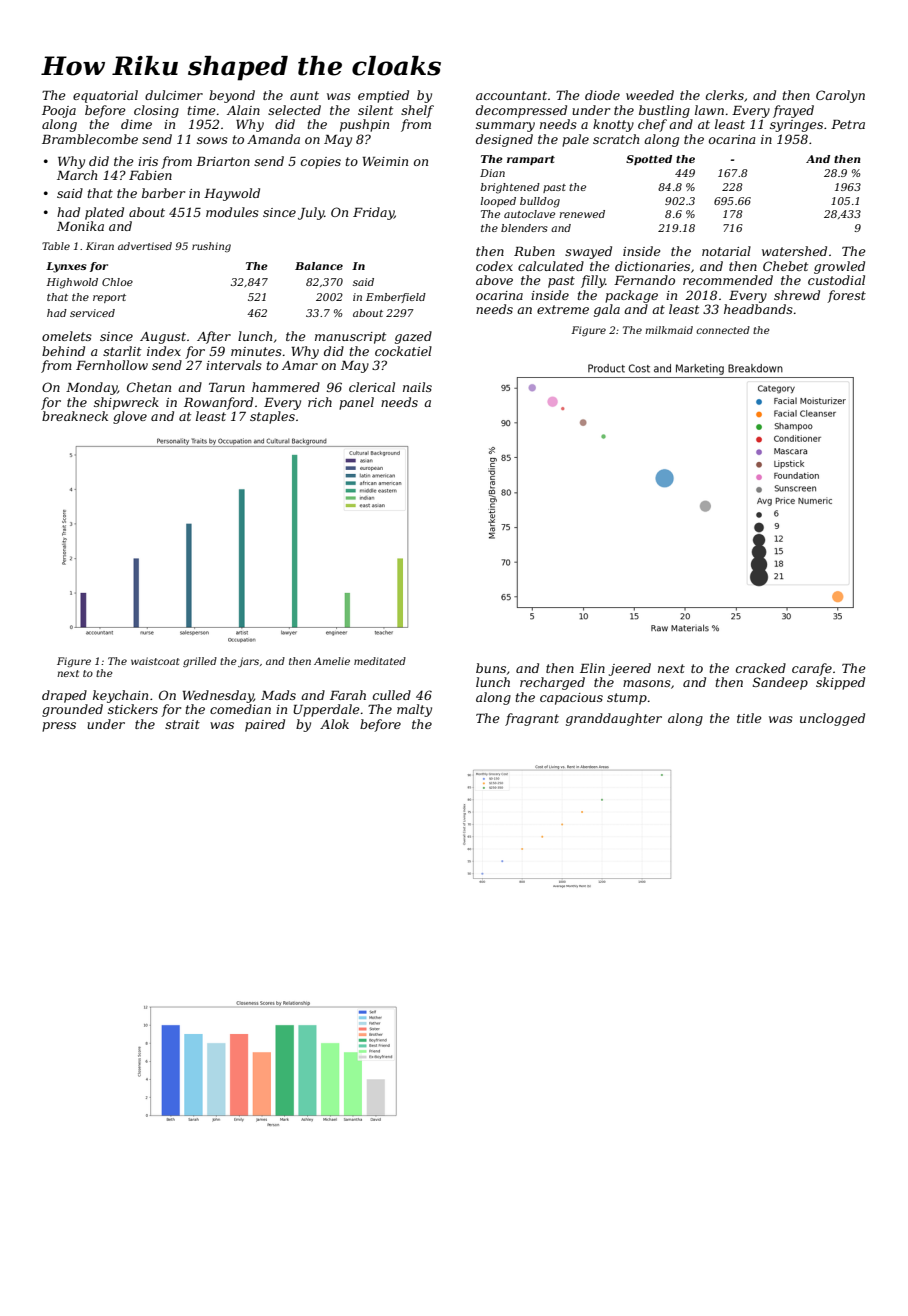  What do you see at coordinates (613, 125) in the screenshot?
I see `knotty` at bounding box center [613, 125].
